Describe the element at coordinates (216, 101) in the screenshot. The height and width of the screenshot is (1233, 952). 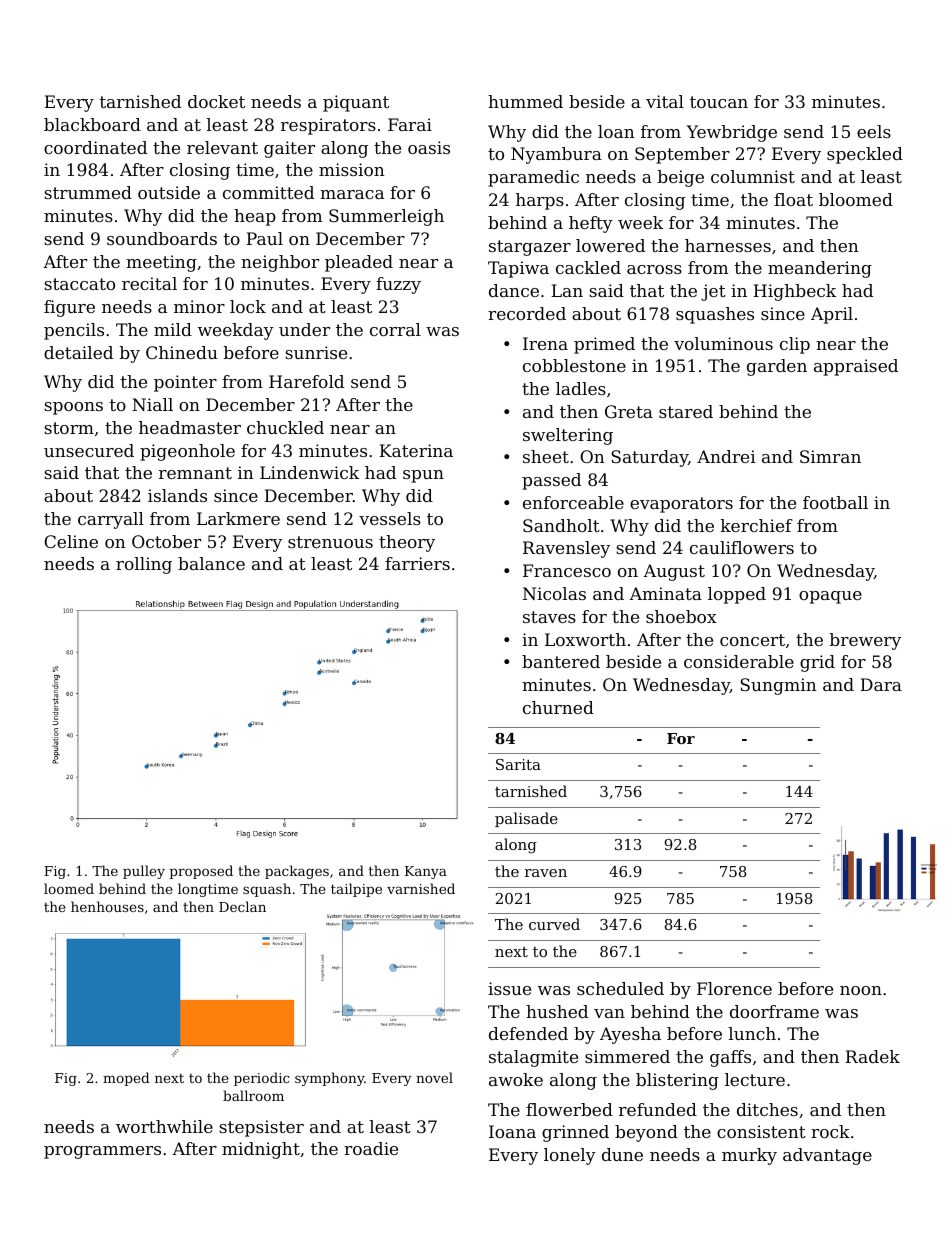
I see `docket` at that location.
